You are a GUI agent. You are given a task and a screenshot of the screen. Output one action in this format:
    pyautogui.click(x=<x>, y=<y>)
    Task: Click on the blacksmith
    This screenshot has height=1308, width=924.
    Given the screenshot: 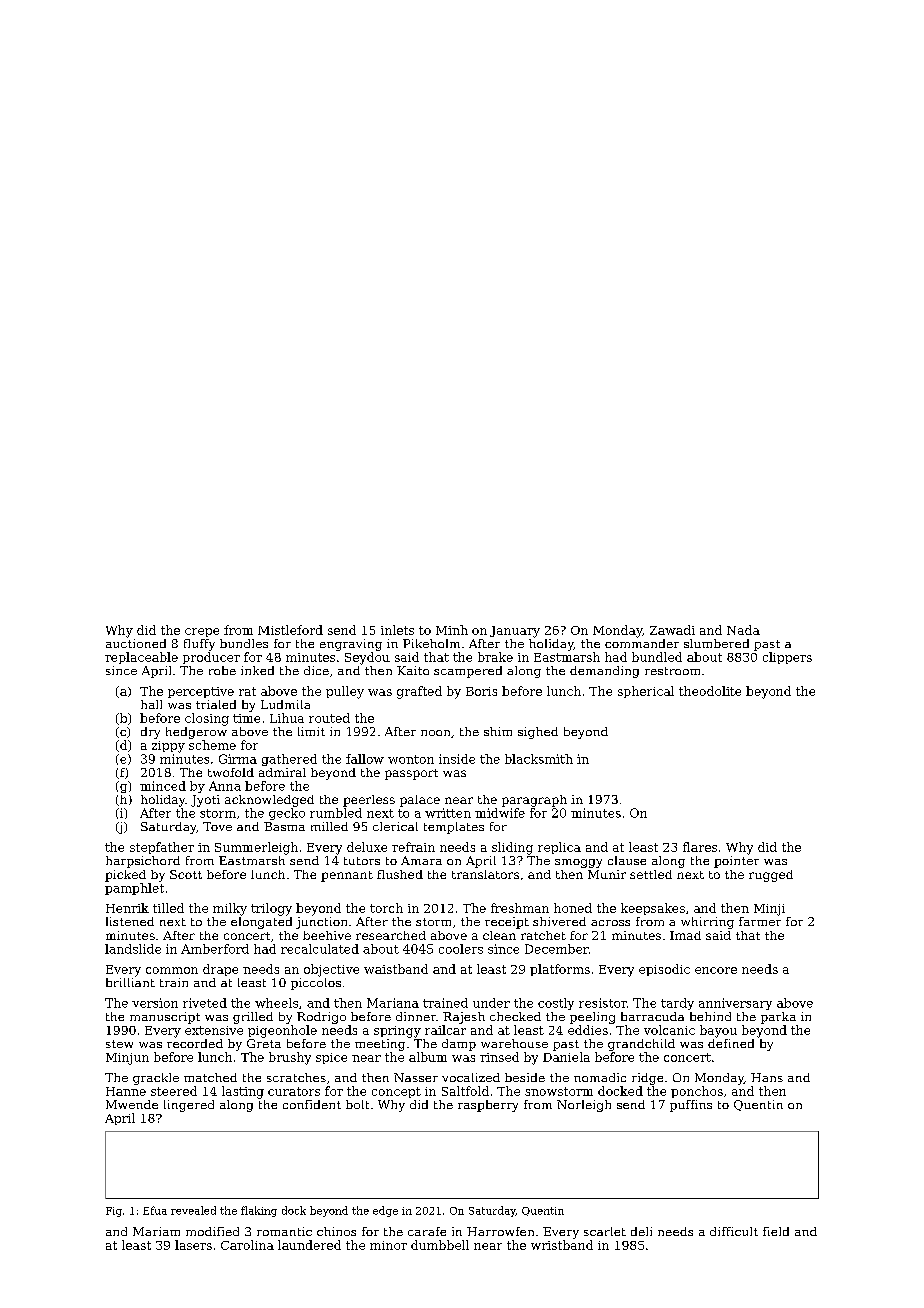 What is the action you would take?
    pyautogui.click(x=539, y=759)
